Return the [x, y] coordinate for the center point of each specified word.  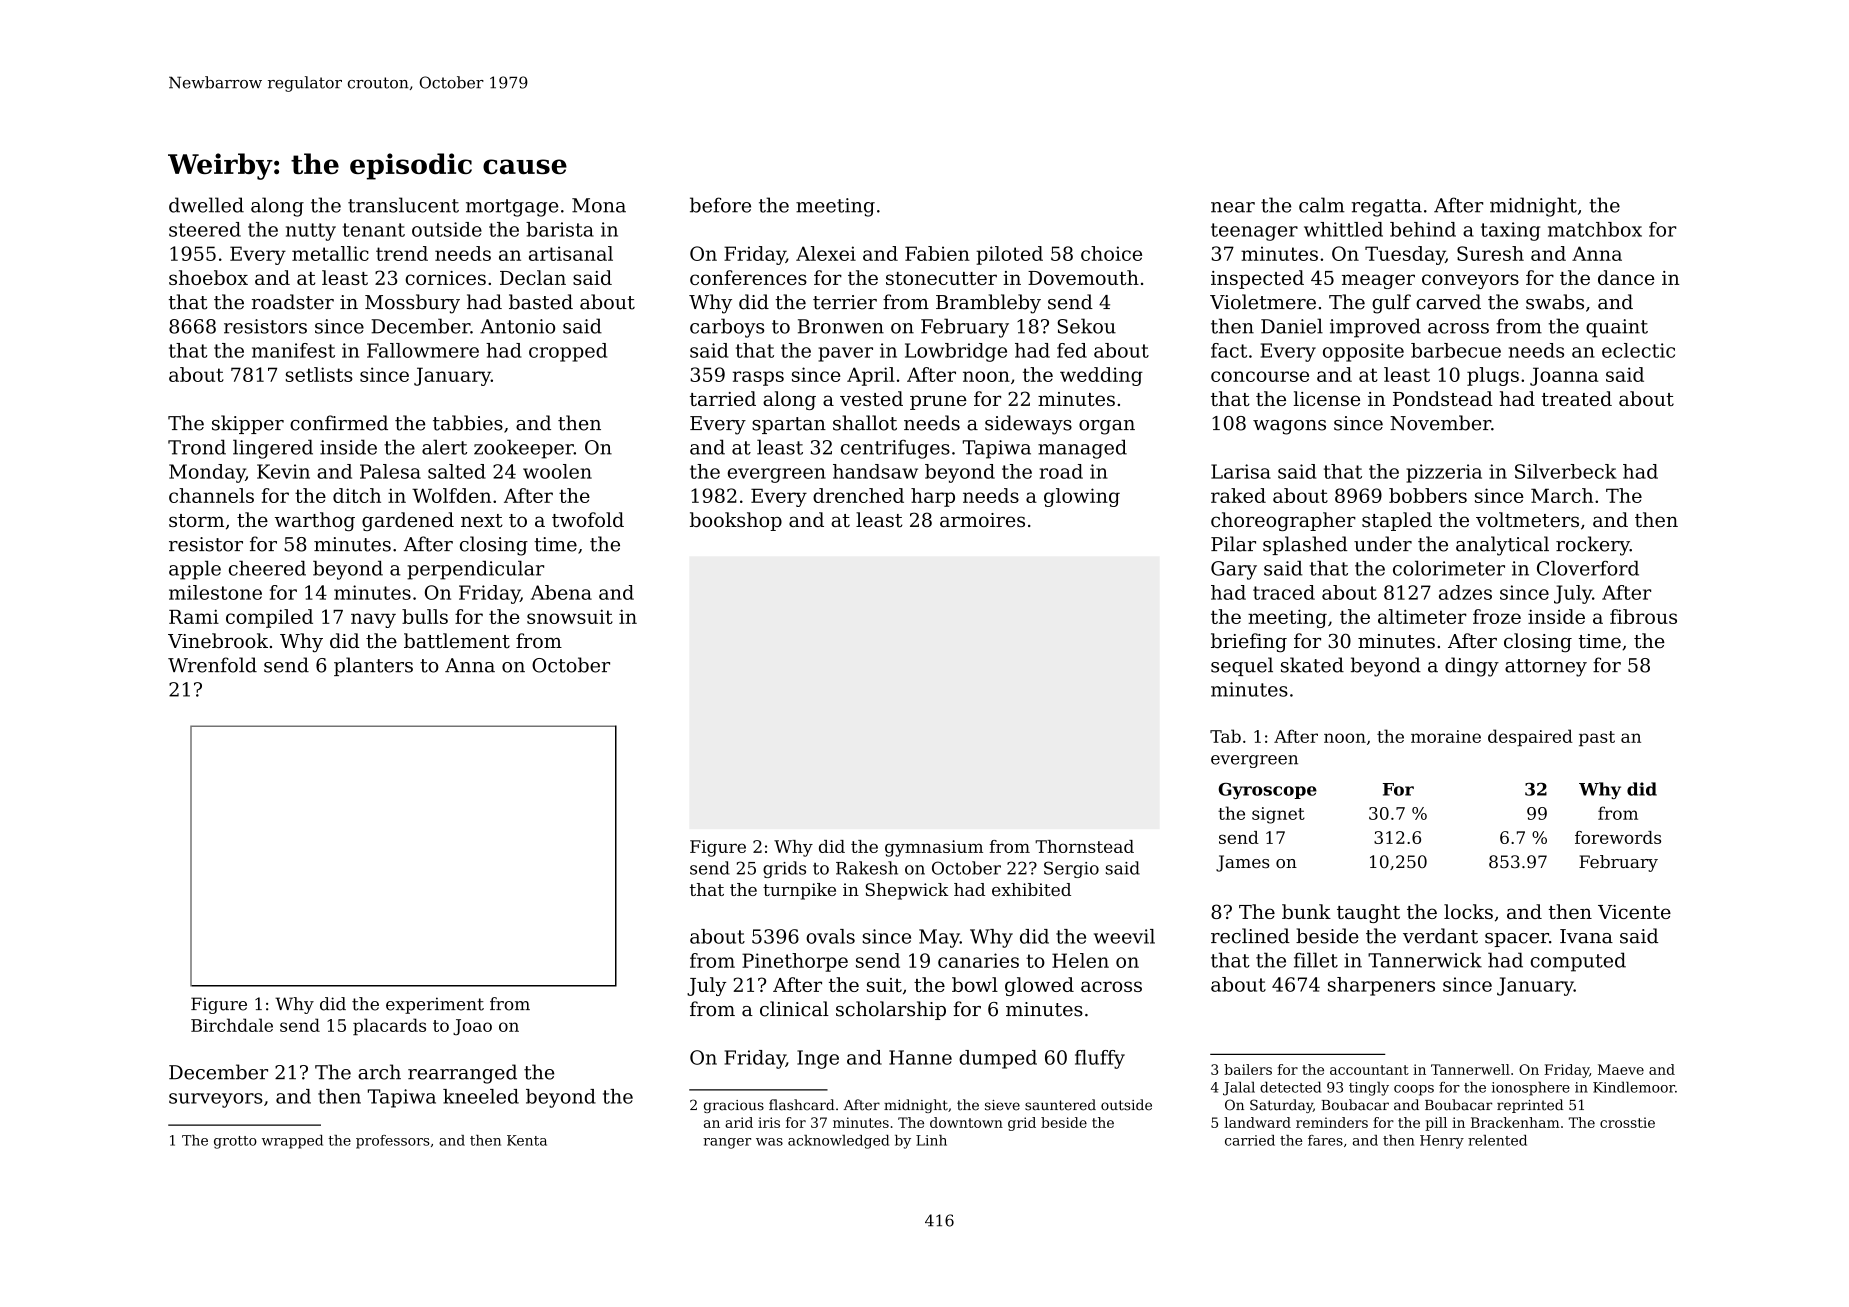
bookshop [736, 521]
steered [205, 229]
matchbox [1595, 229]
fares [1325, 1140]
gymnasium [934, 848]
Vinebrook [218, 641]
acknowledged [838, 1142]
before [720, 205]
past [1597, 739]
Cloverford [1588, 568]
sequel [1242, 666]
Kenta [527, 1140]
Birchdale [232, 1025]
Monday [207, 473]
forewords [1618, 837]
